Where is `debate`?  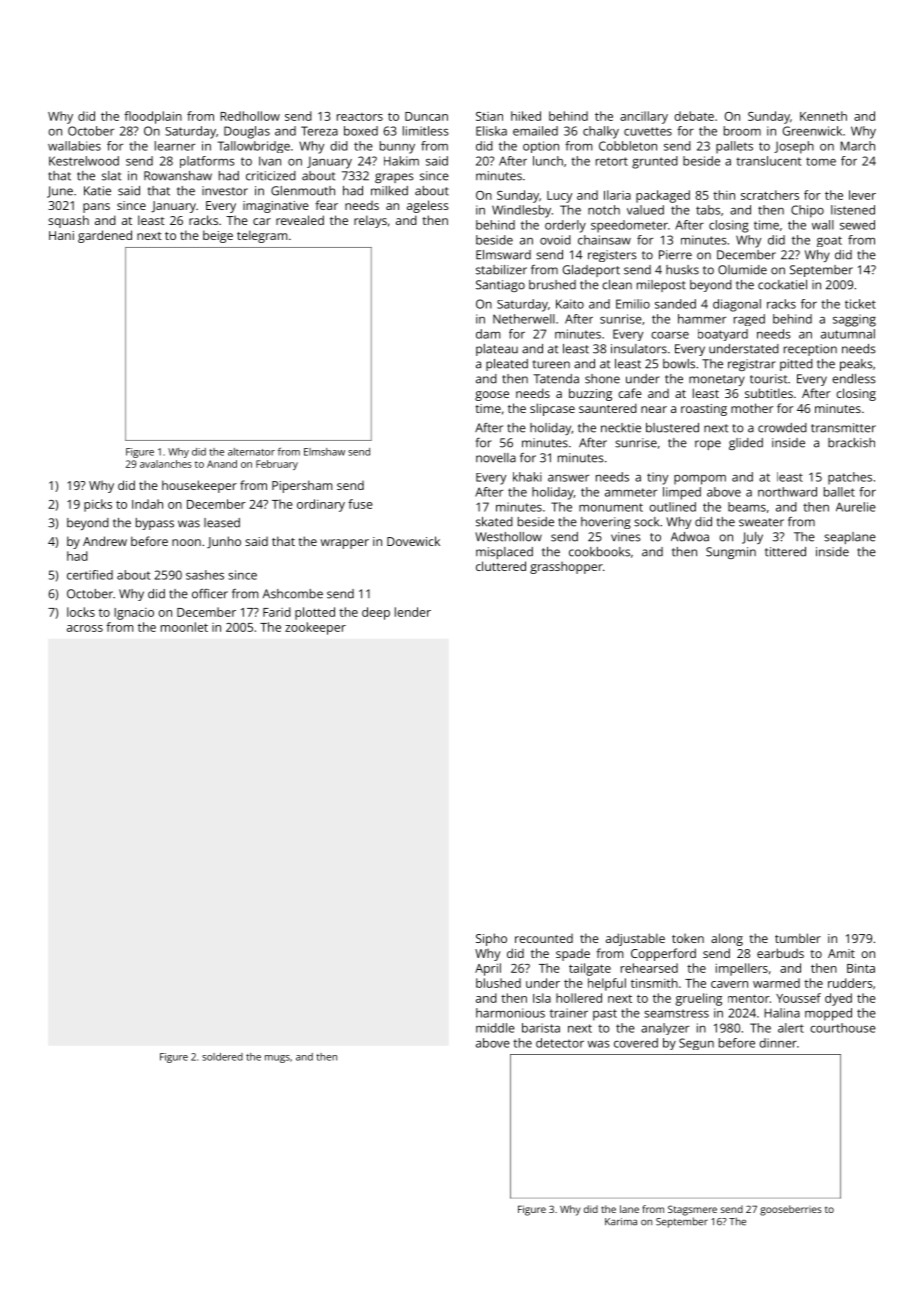
debate is located at coordinates (694, 116).
